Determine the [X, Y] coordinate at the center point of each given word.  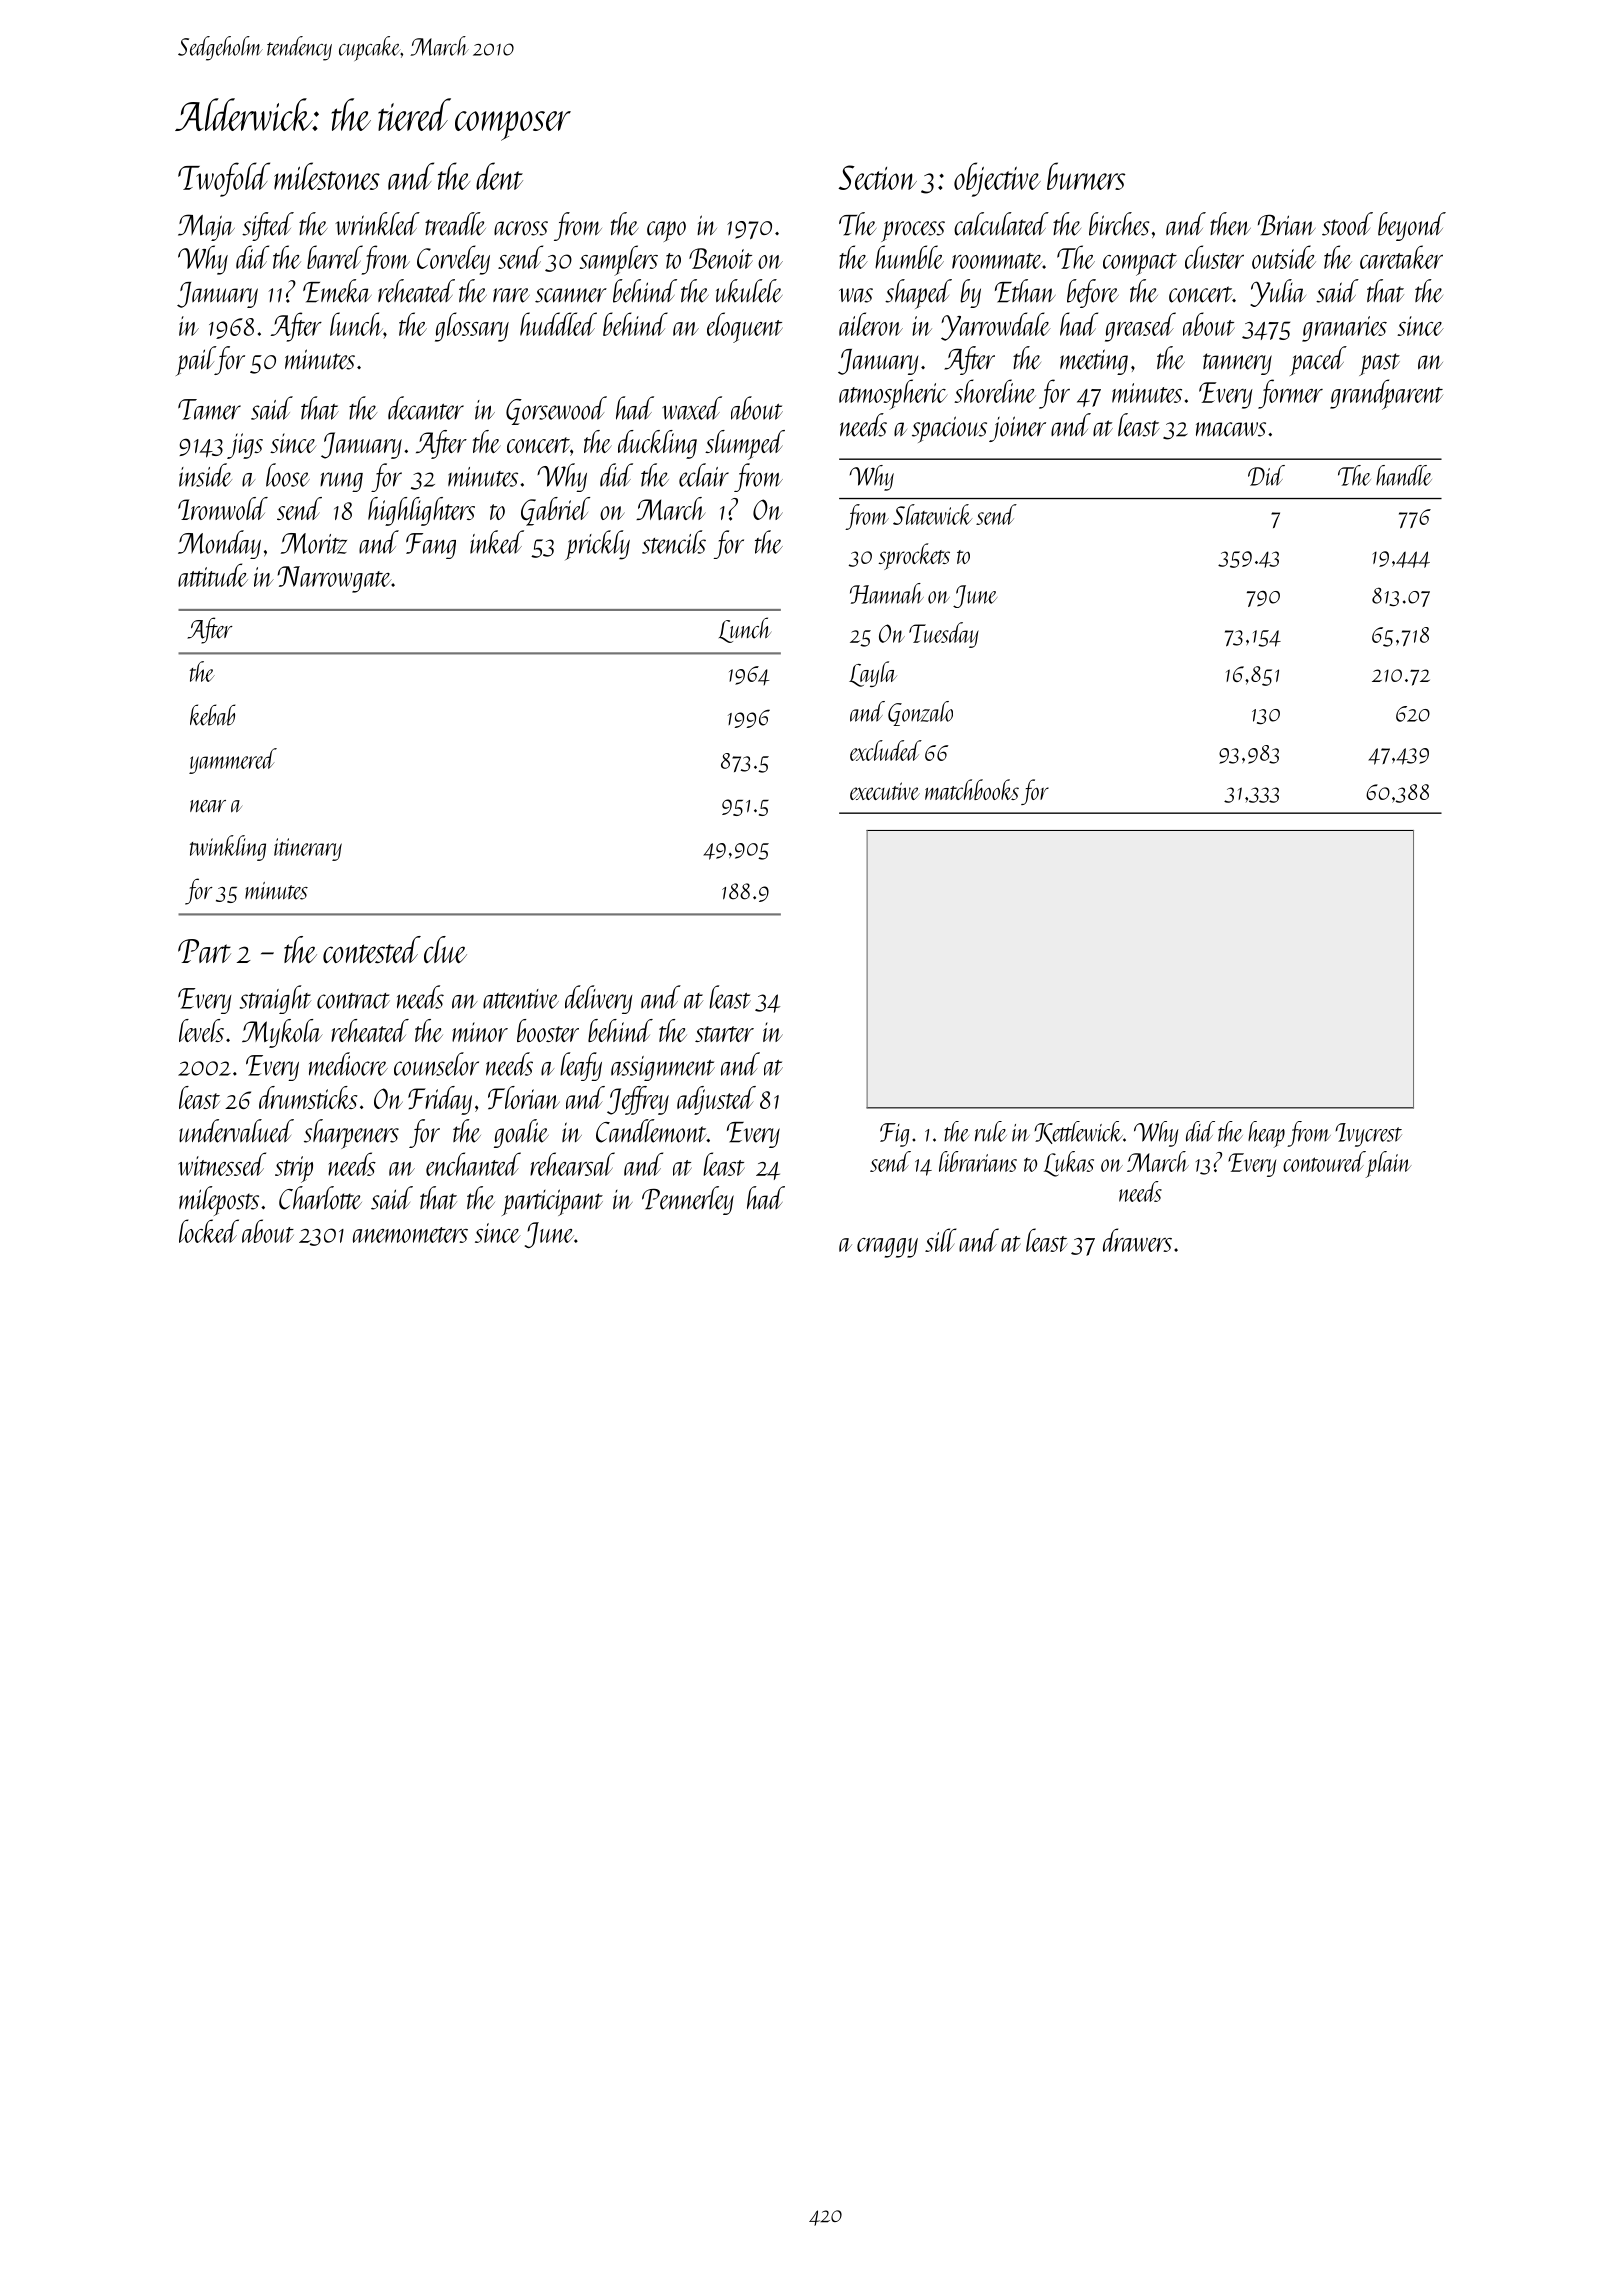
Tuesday [944, 635]
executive [885, 791]
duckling [657, 444]
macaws [1231, 429]
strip [294, 1169]
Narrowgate [334, 579]
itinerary [308, 849]
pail [195, 361]
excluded [886, 750]
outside [1284, 257]
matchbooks [972, 789]
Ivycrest [1368, 1135]
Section [877, 177]
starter [724, 1034]
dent [499, 176]
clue [445, 949]
